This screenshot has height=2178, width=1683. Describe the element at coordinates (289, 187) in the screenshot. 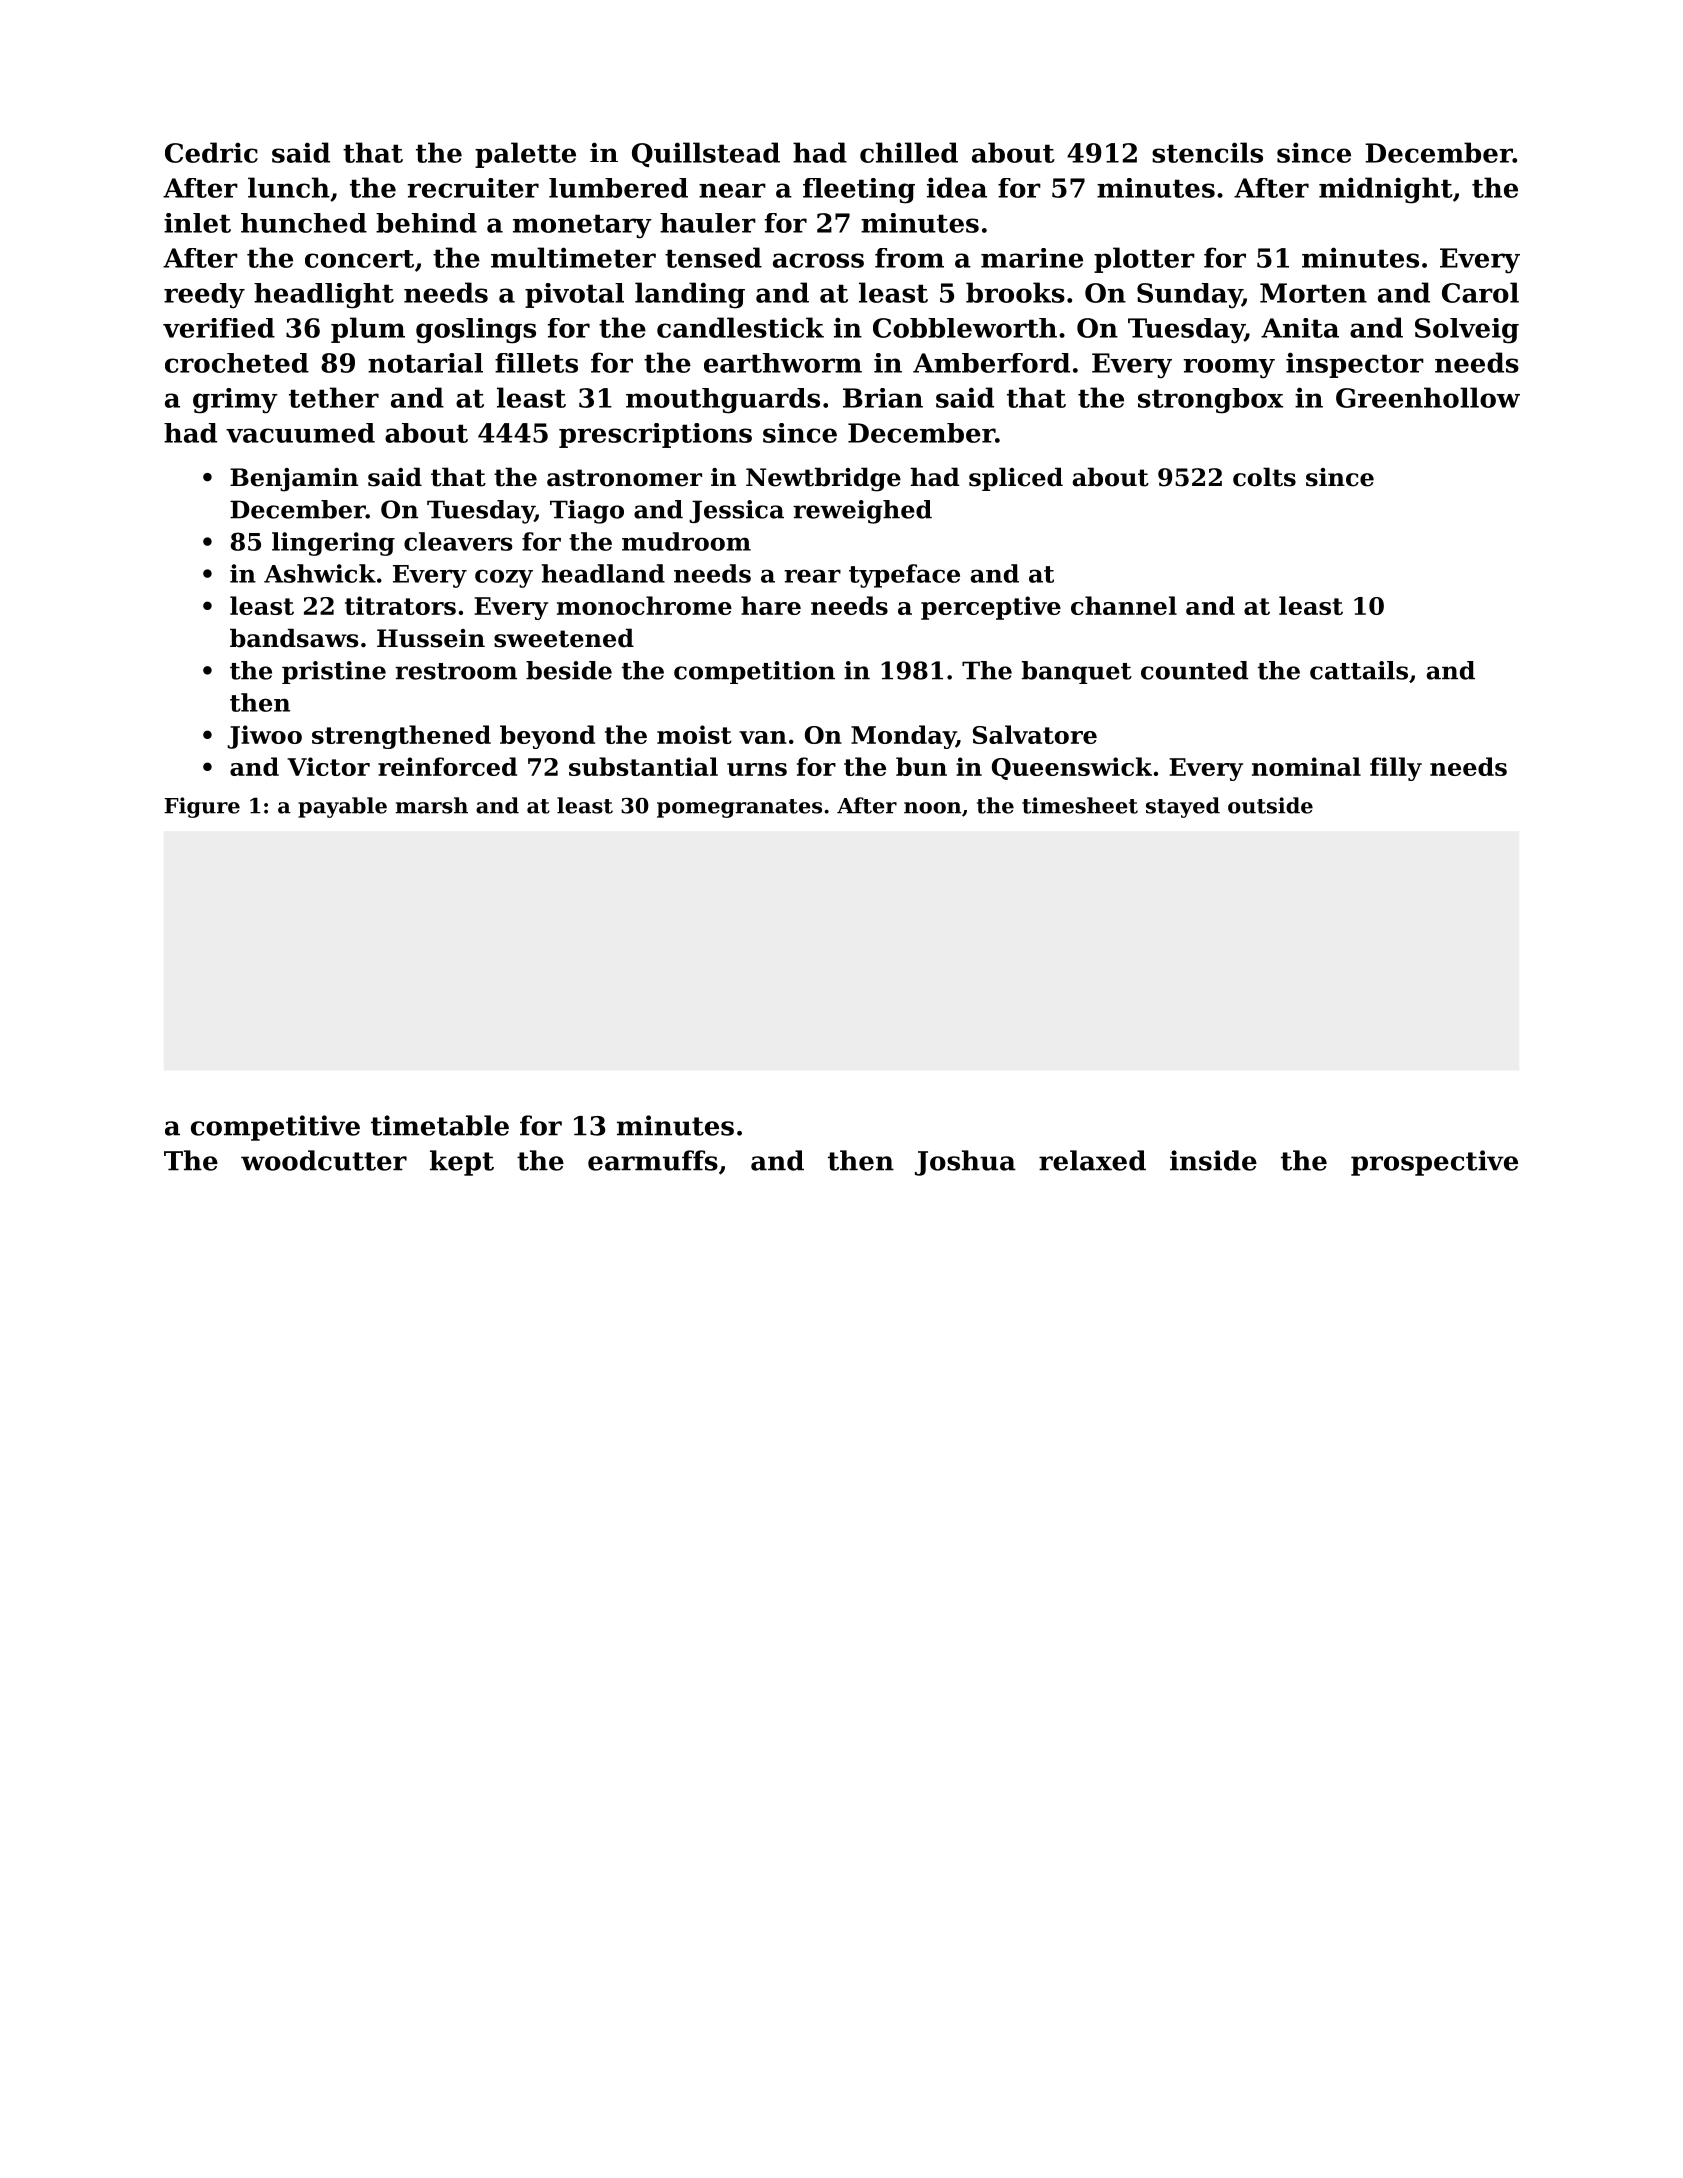

I see `lunch` at that location.
